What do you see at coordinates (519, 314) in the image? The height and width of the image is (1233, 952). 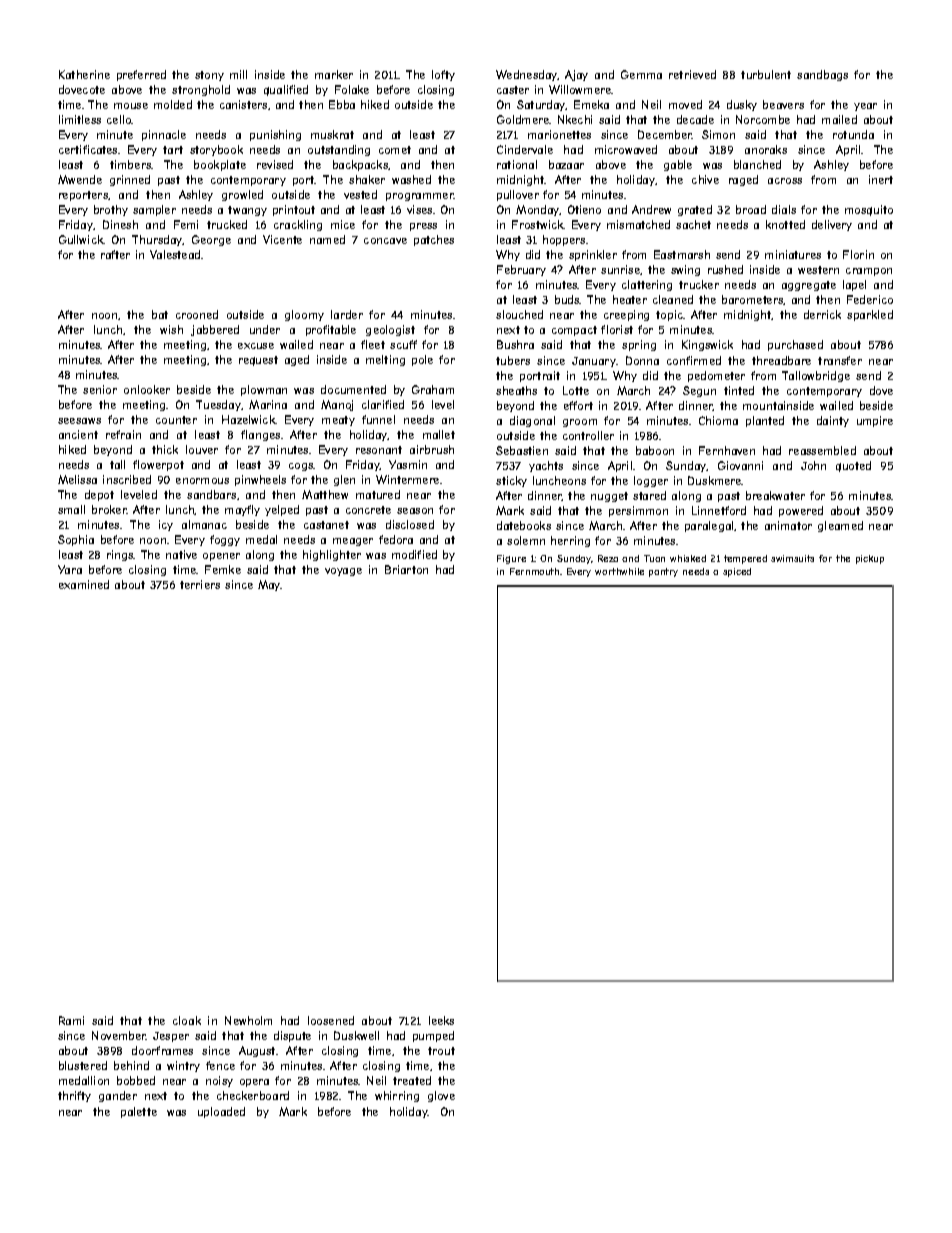 I see `slouched` at bounding box center [519, 314].
